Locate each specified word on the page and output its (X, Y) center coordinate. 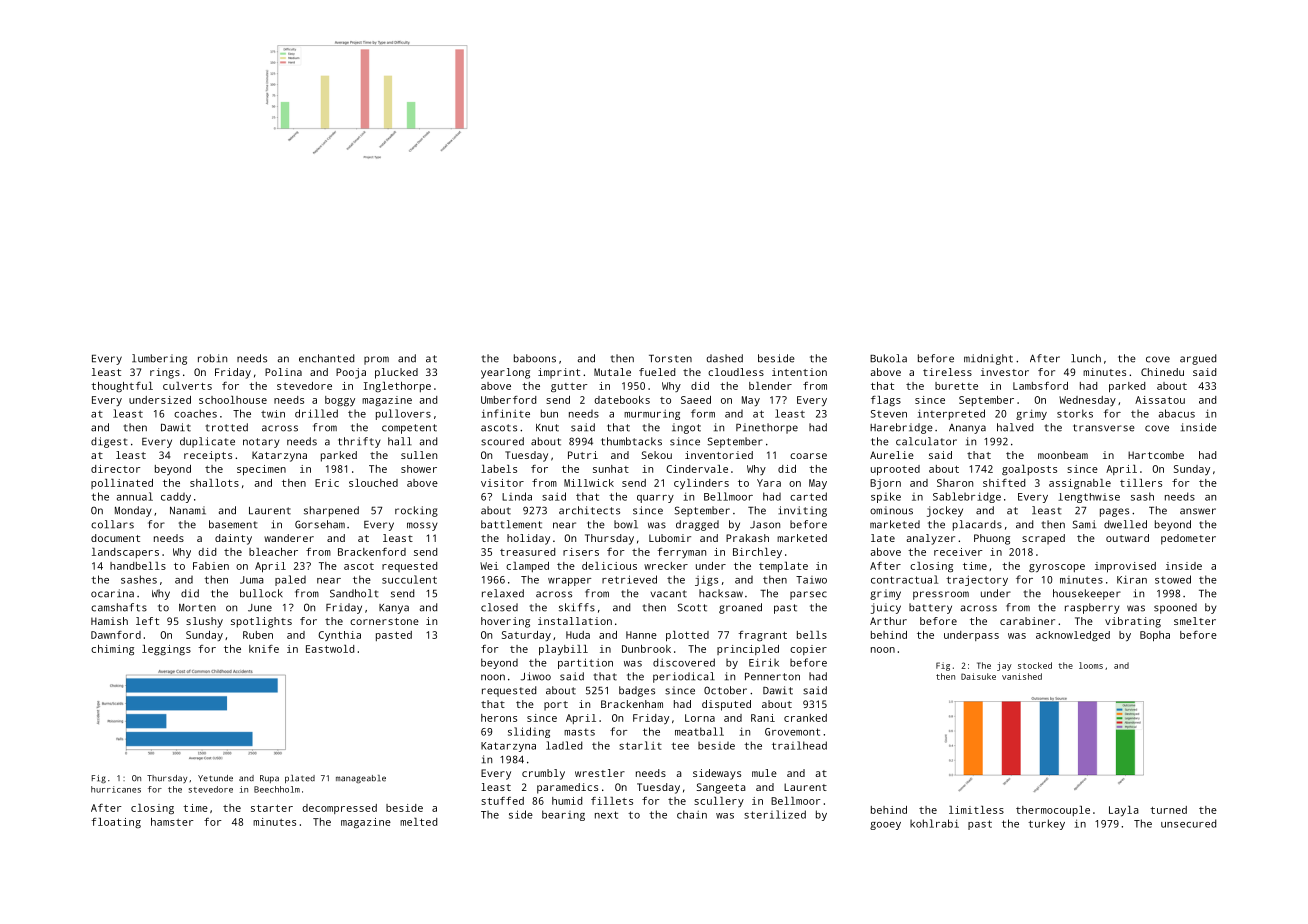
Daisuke (978, 676)
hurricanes (116, 789)
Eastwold (330, 649)
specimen (261, 470)
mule (764, 773)
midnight (988, 359)
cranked (805, 718)
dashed (724, 358)
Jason (765, 525)
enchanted (326, 358)
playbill (563, 650)
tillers (1141, 483)
